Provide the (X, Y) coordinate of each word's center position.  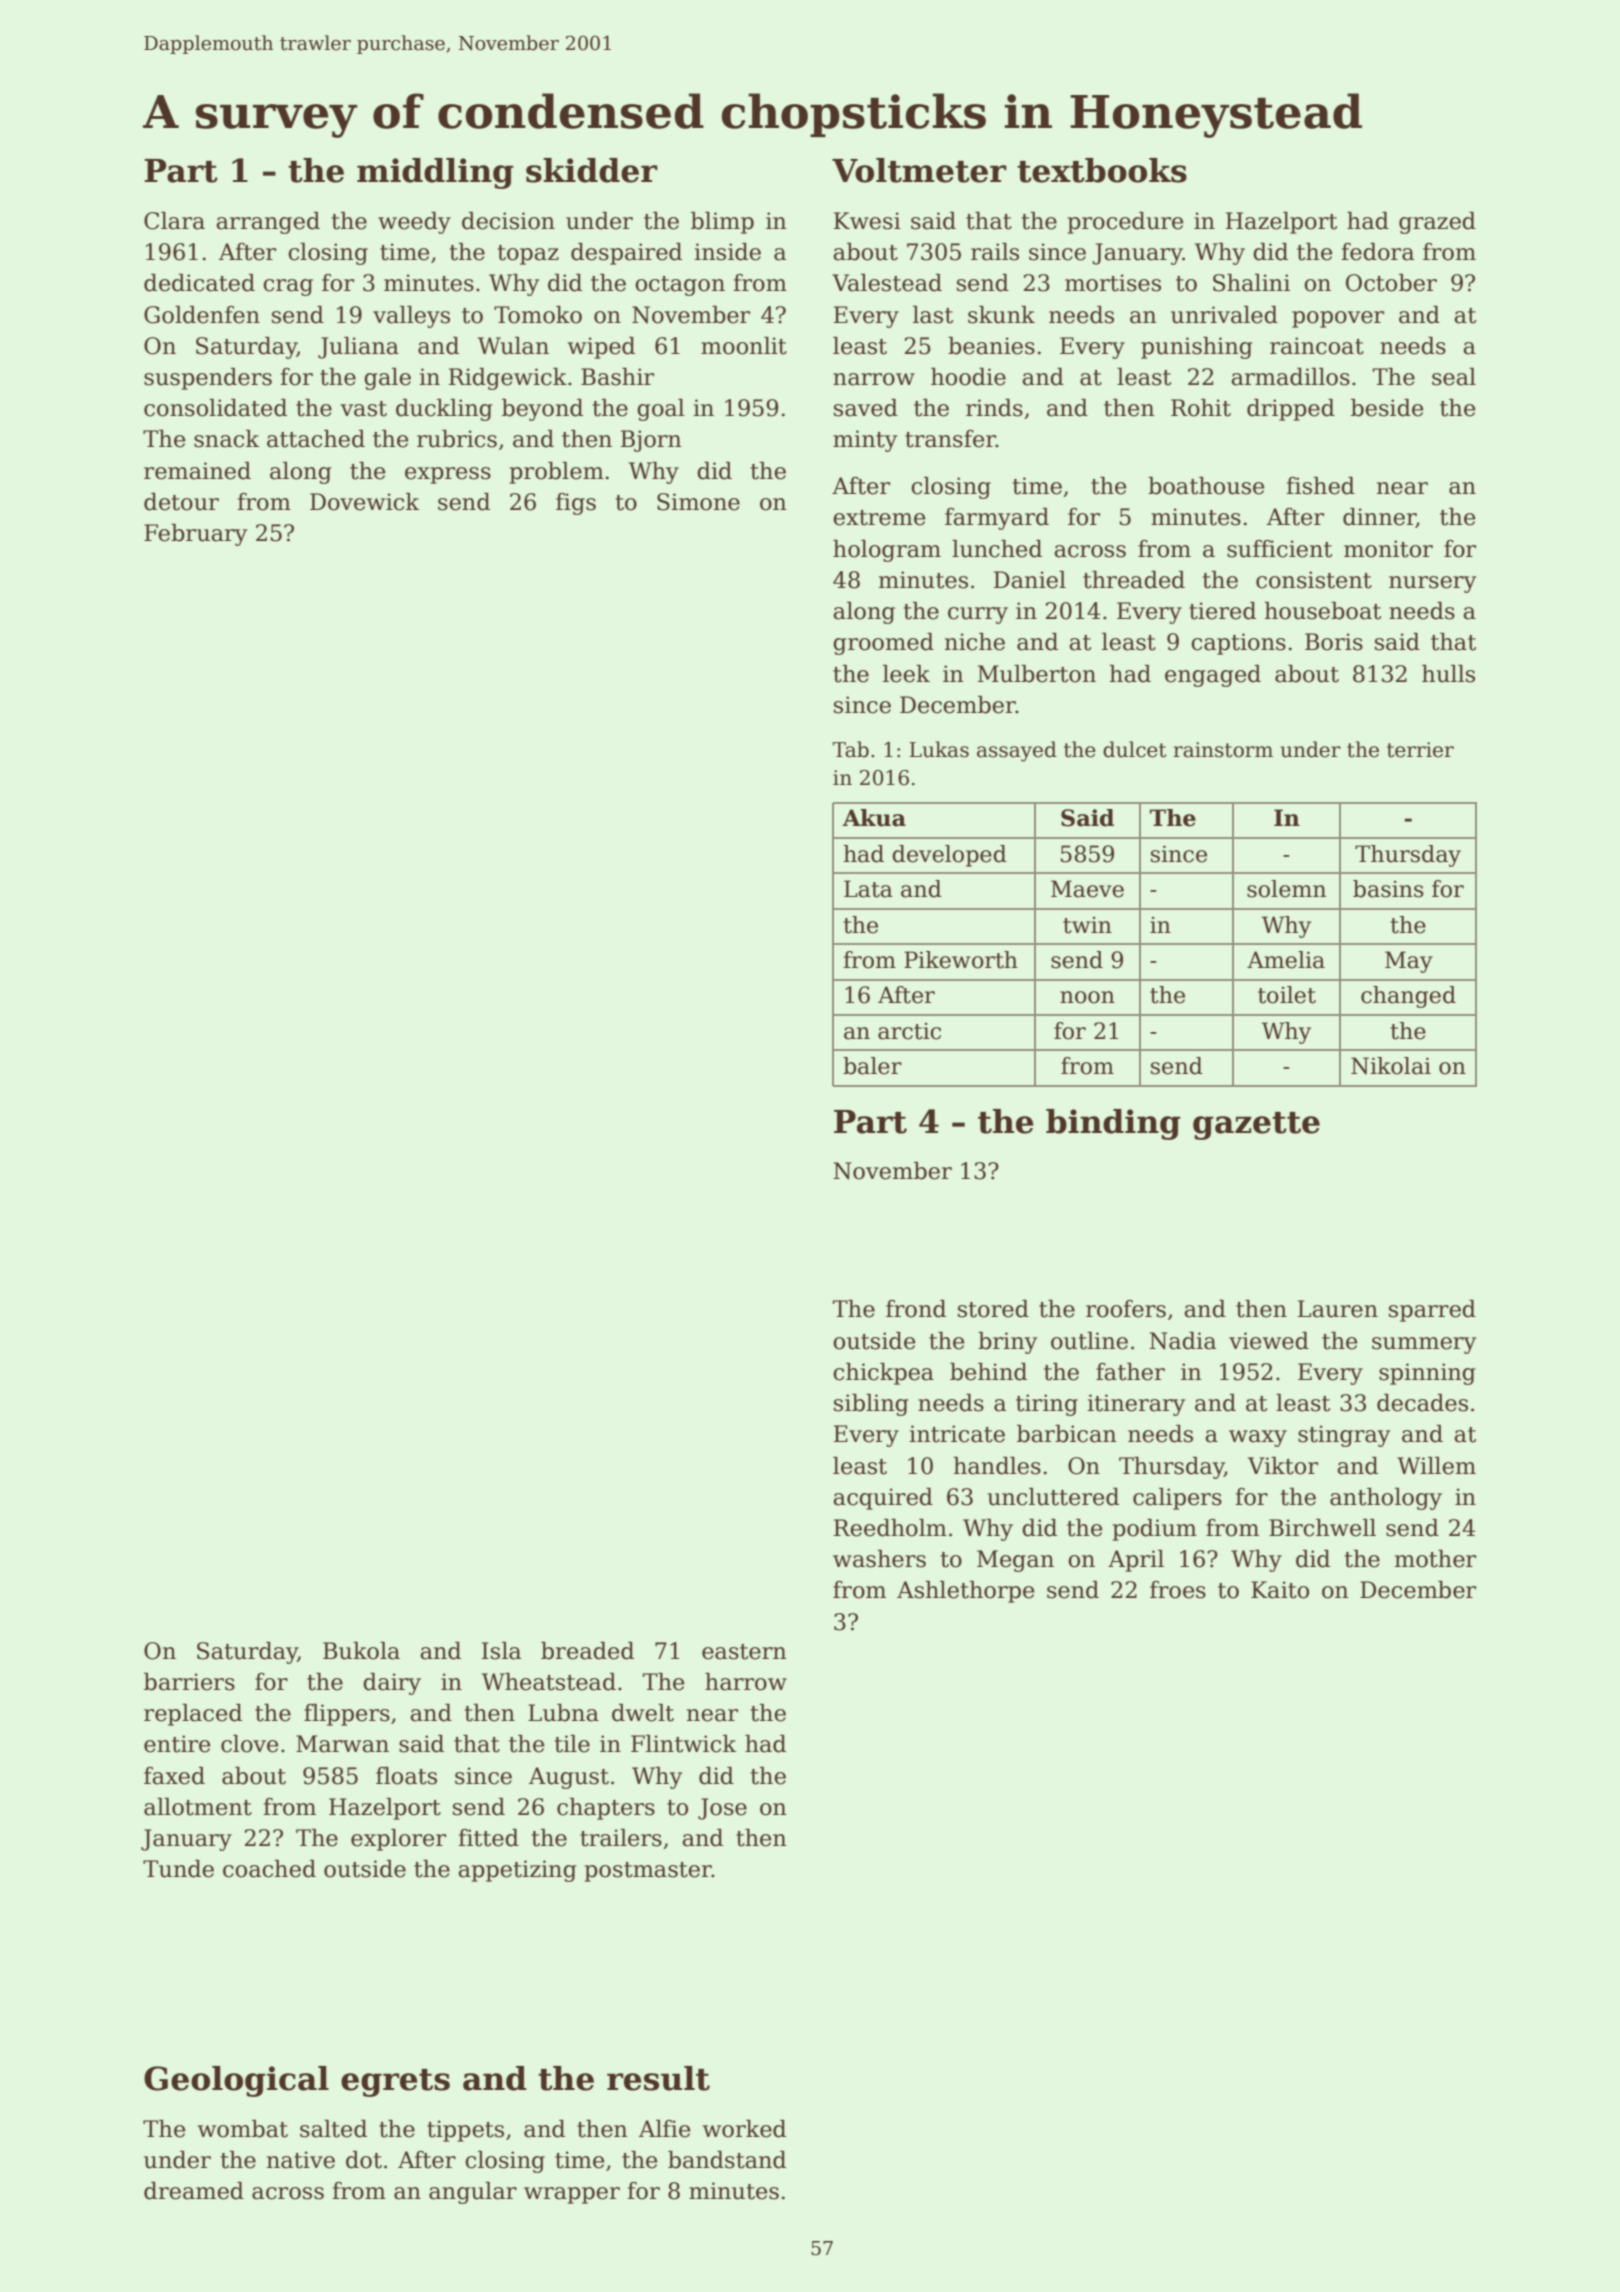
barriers (189, 1682)
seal (1454, 377)
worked (744, 2129)
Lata (868, 889)
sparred (1432, 1311)
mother (1435, 1559)
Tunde (178, 1869)
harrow (746, 1682)
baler (872, 1066)
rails (995, 252)
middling (435, 173)
